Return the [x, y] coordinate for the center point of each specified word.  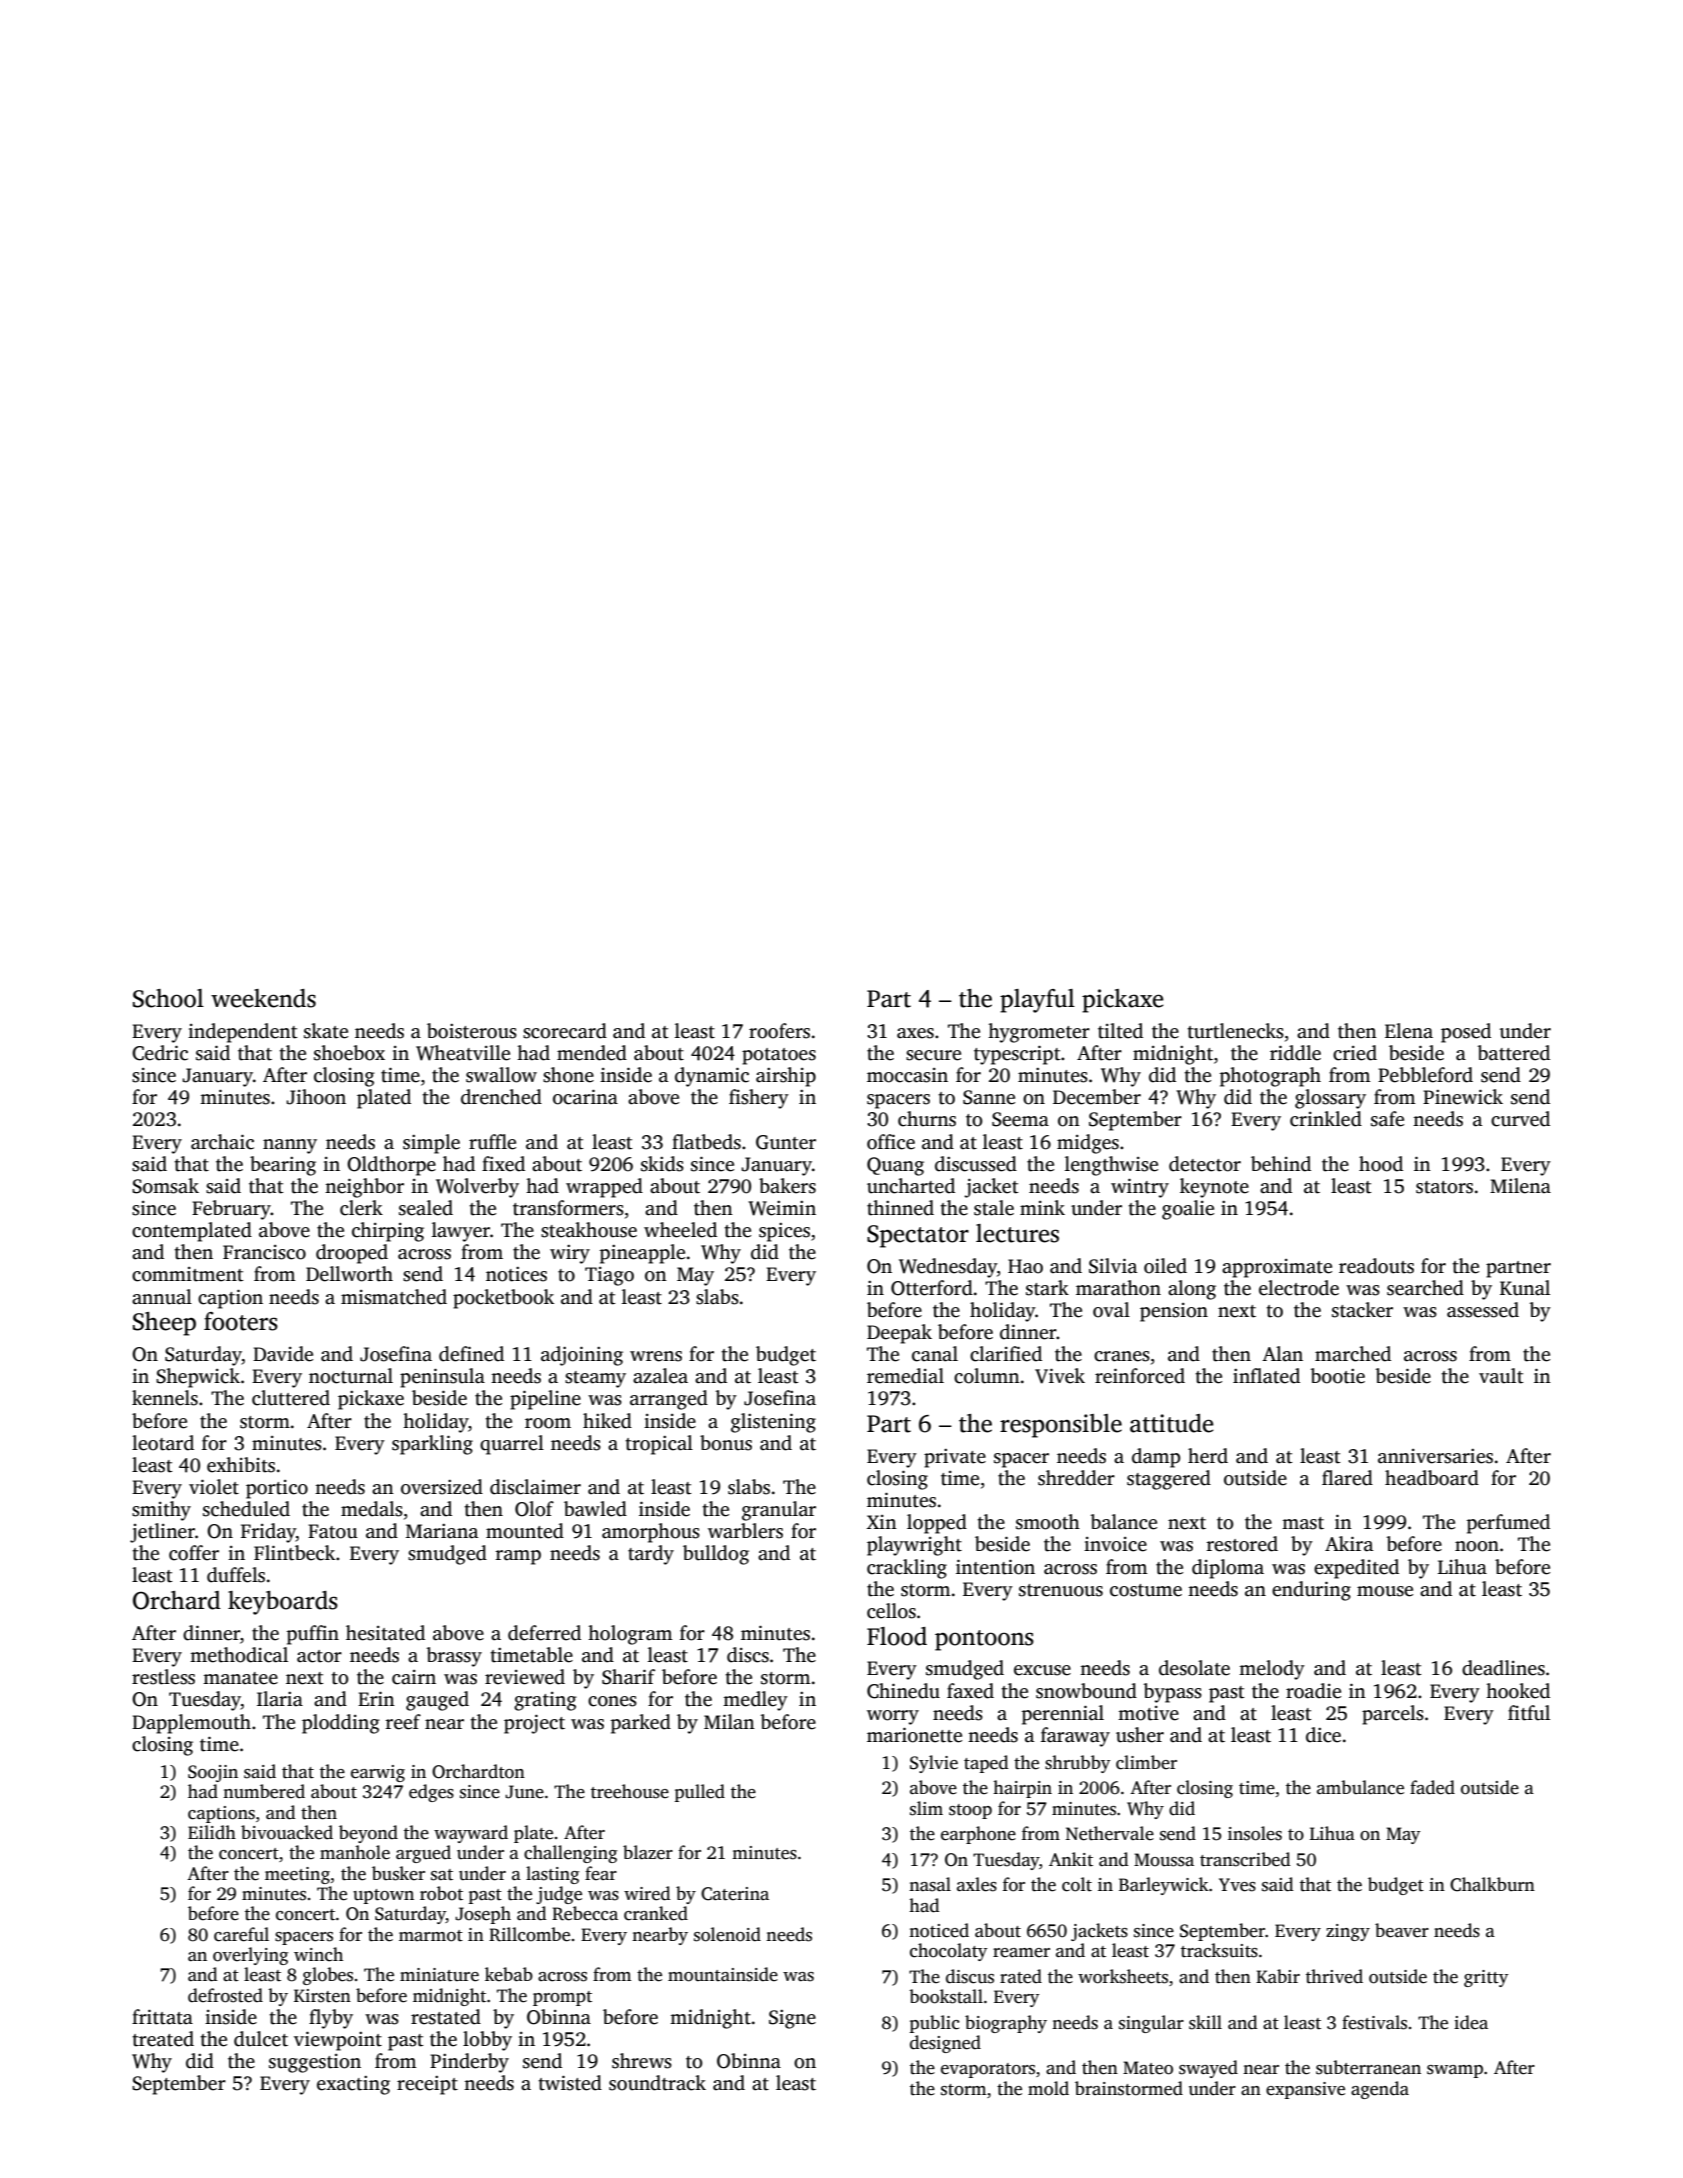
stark [1047, 1288]
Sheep [164, 1324]
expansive [1305, 2090]
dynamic [712, 1077]
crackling [907, 1569]
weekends [263, 998]
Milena [1520, 1186]
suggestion [315, 2063]
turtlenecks [1235, 1031]
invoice [1115, 1544]
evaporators [988, 2070]
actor [319, 1656]
